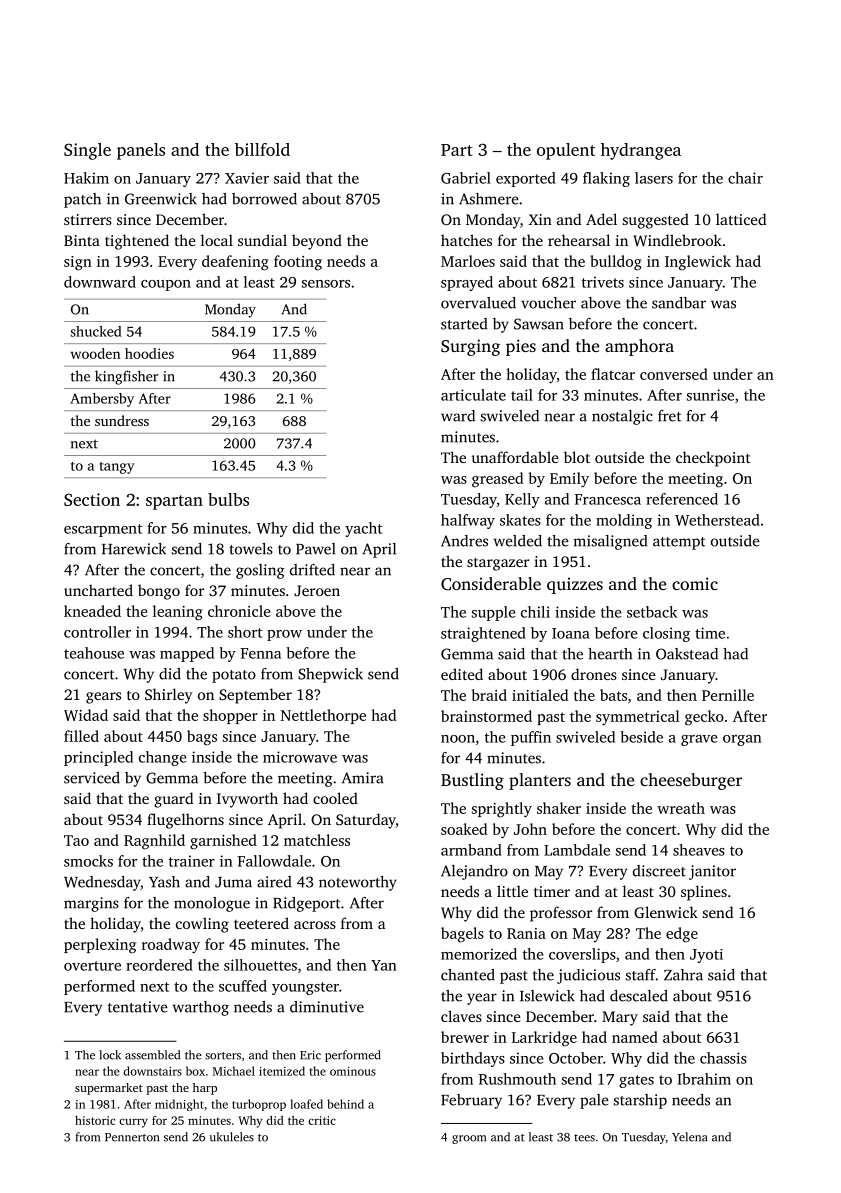 The width and height of the screenshot is (841, 1193). I want to click on Shepwick, so click(330, 675).
